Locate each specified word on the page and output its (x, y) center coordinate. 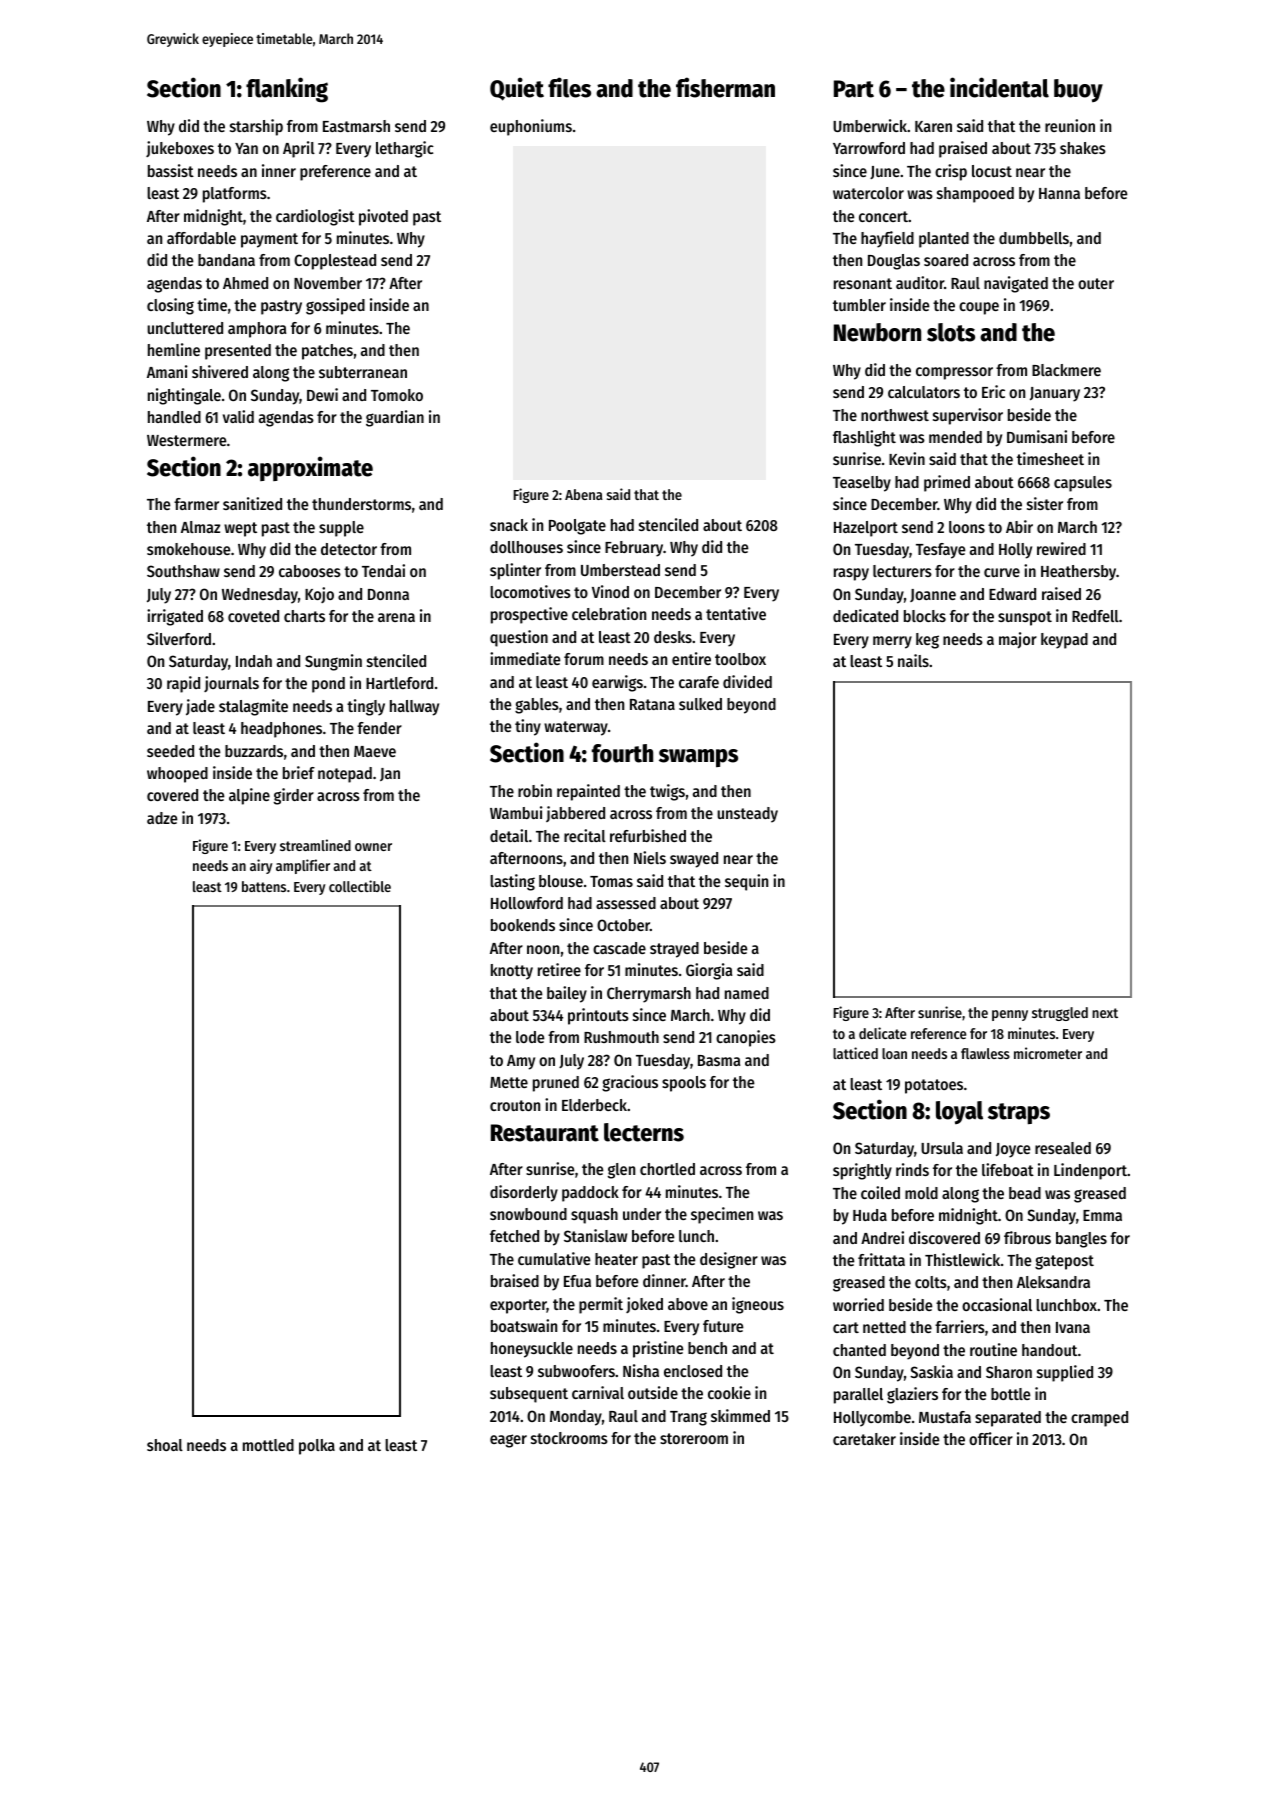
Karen (933, 126)
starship (256, 127)
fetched (514, 1236)
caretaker (864, 1439)
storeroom (694, 1438)
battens (264, 886)
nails (913, 660)
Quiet (517, 89)
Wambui (516, 812)
